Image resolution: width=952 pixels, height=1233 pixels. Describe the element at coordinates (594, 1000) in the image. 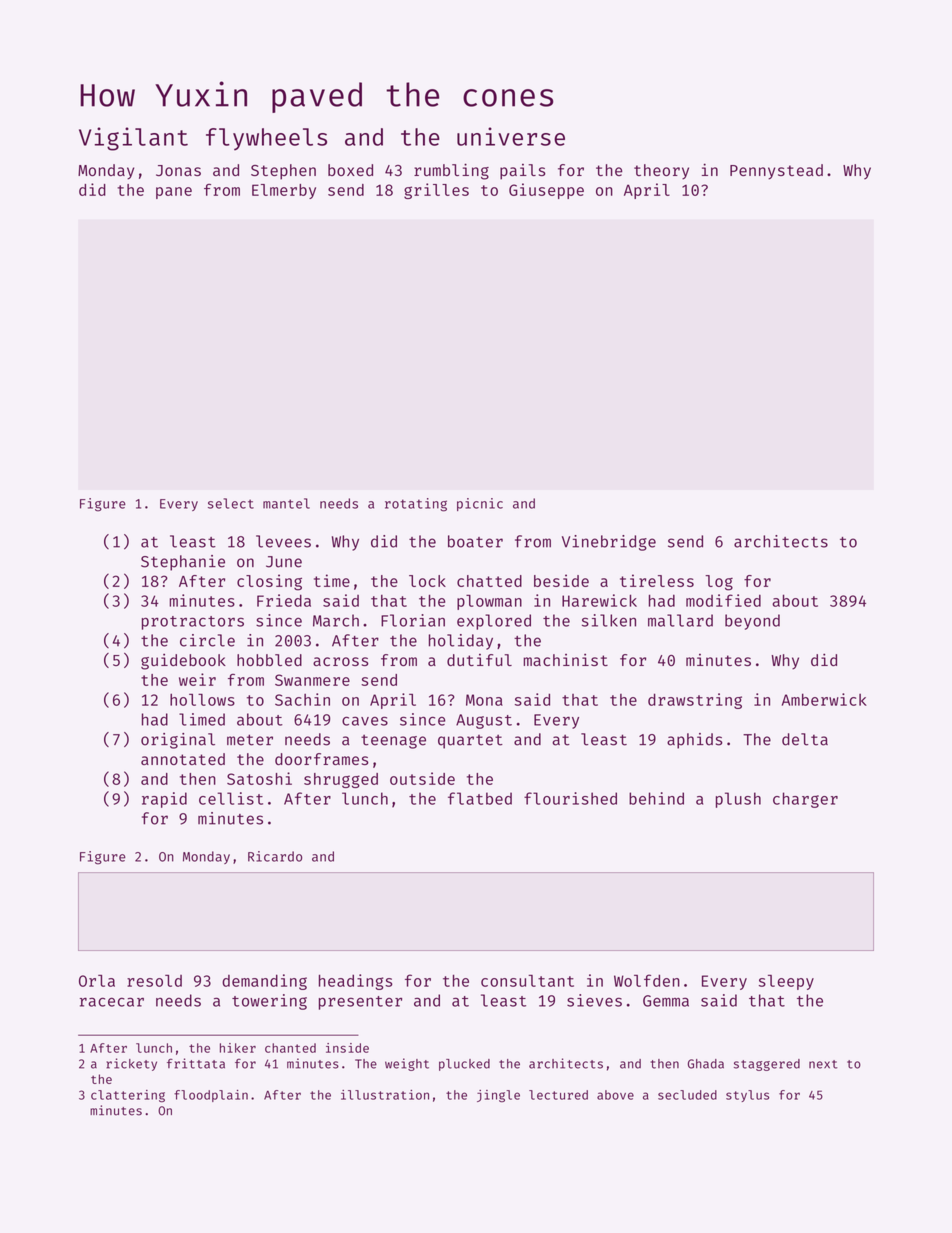

I see `sieves` at that location.
